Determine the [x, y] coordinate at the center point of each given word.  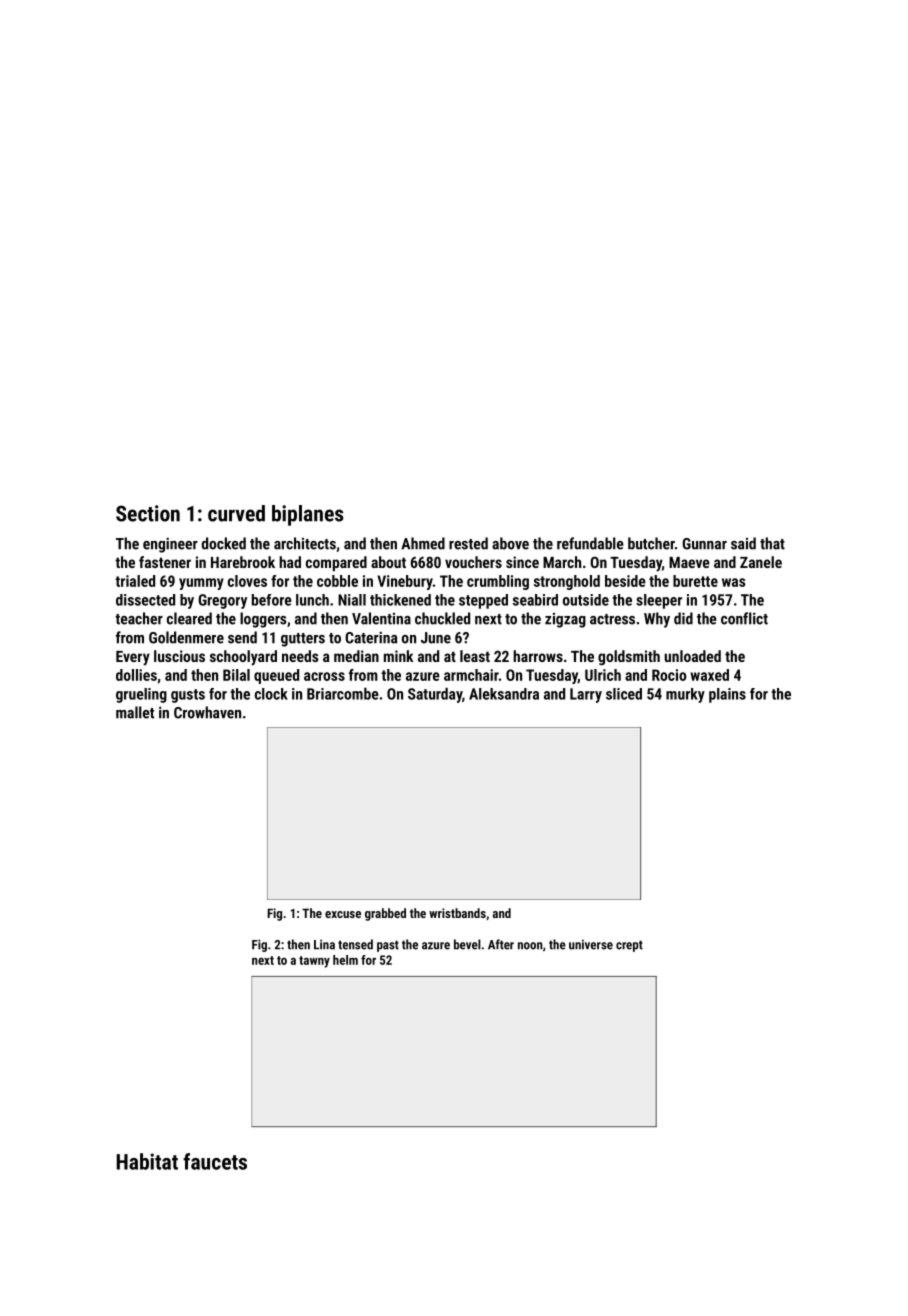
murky [685, 695]
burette [695, 581]
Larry [586, 695]
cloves [247, 581]
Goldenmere [186, 637]
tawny [314, 962]
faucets [215, 1161]
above [510, 543]
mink [398, 656]
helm [345, 960]
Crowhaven [207, 712]
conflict [744, 618]
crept [629, 946]
